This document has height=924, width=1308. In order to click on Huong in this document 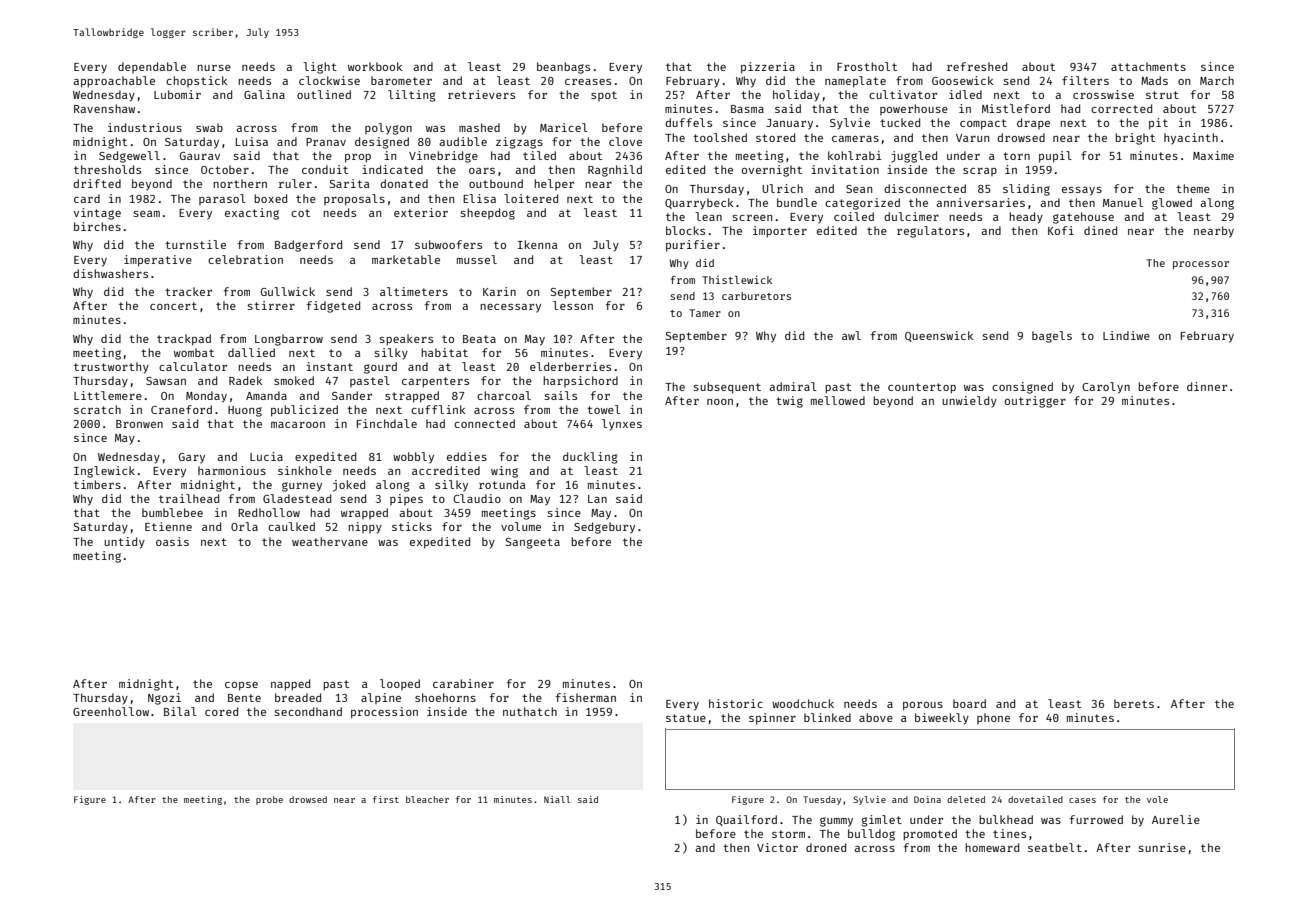, I will do `click(245, 411)`.
